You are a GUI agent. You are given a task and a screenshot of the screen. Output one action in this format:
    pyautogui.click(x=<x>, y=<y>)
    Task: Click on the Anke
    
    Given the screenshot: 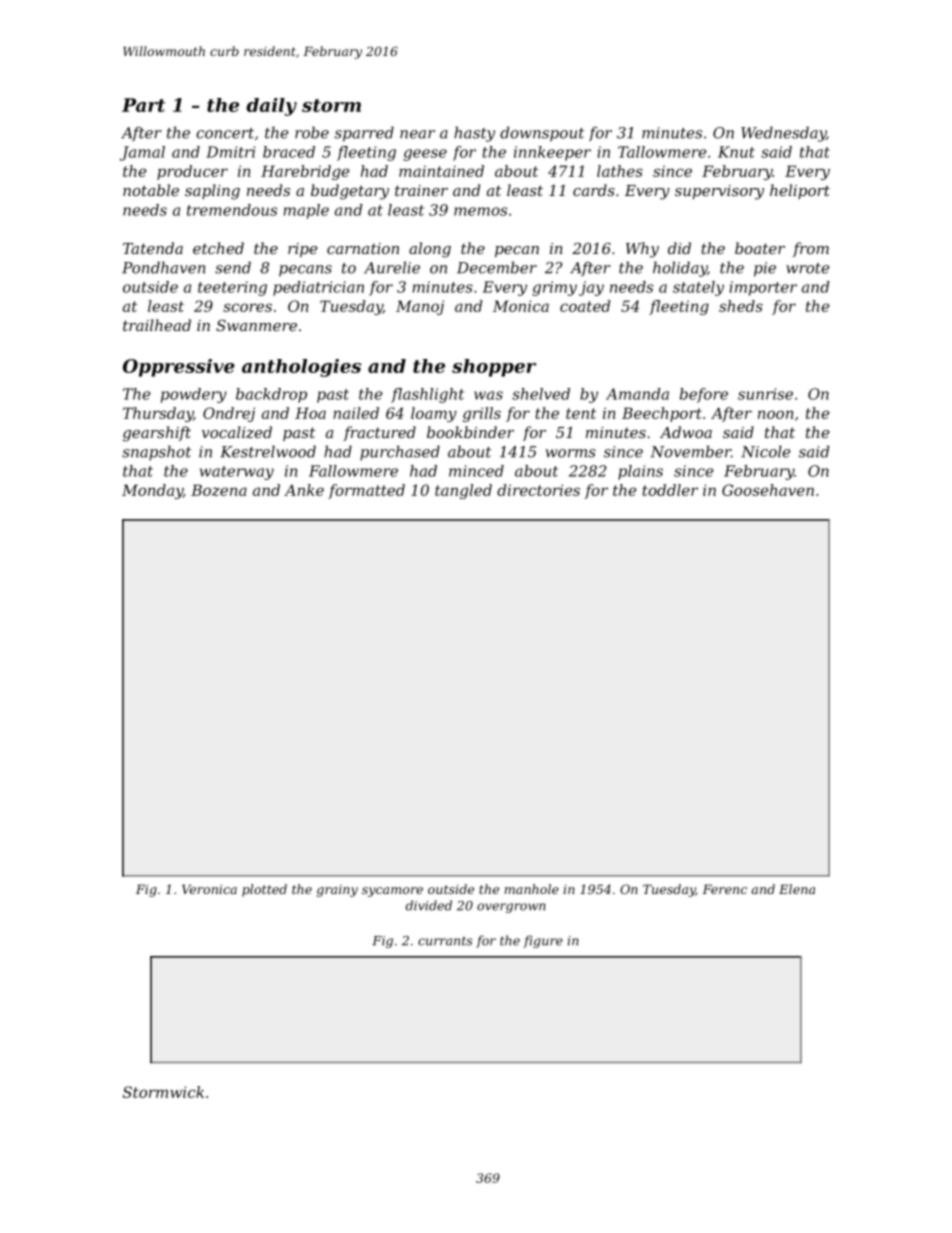 What is the action you would take?
    pyautogui.click(x=304, y=490)
